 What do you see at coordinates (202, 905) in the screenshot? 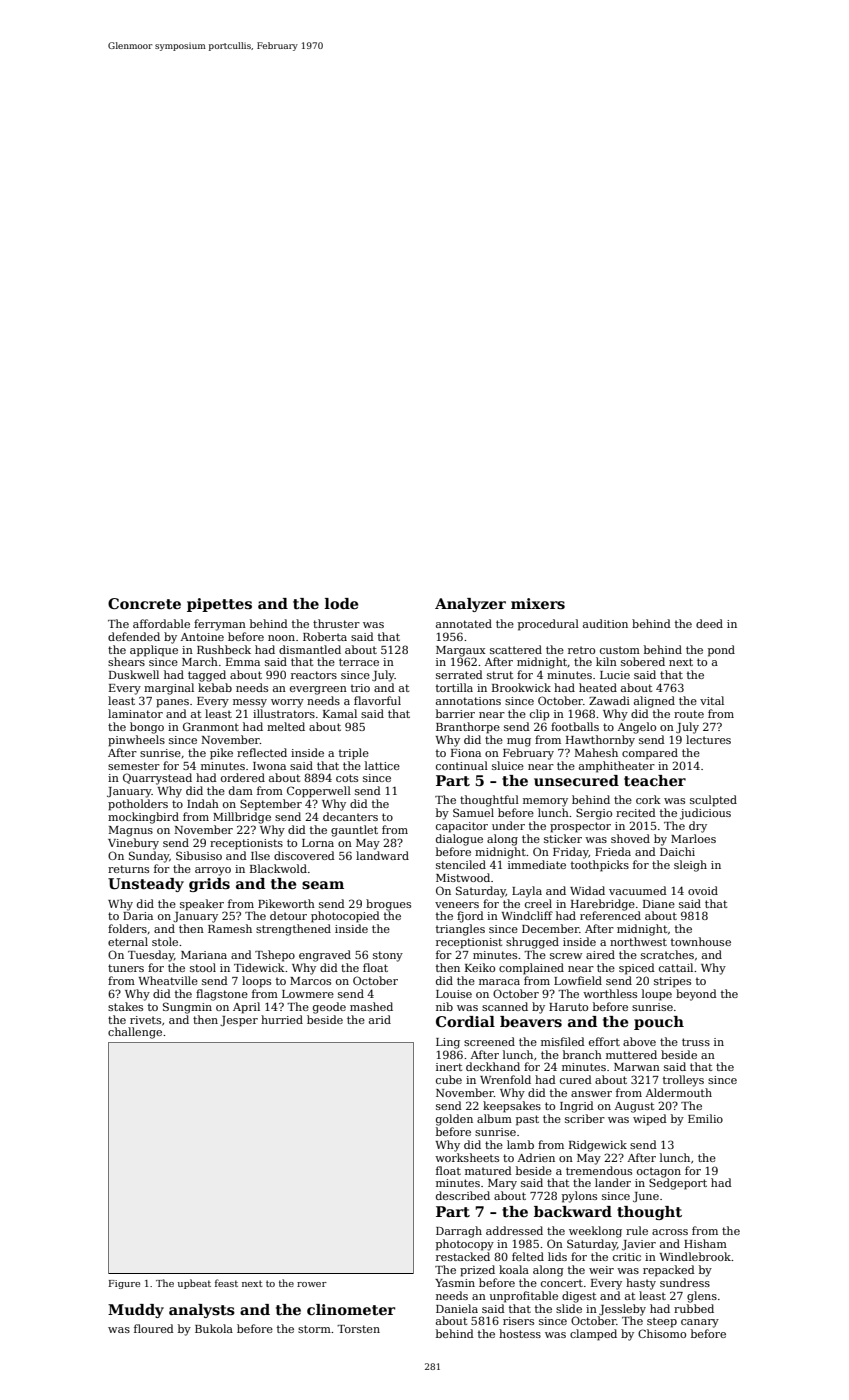
I see `speaker` at bounding box center [202, 905].
